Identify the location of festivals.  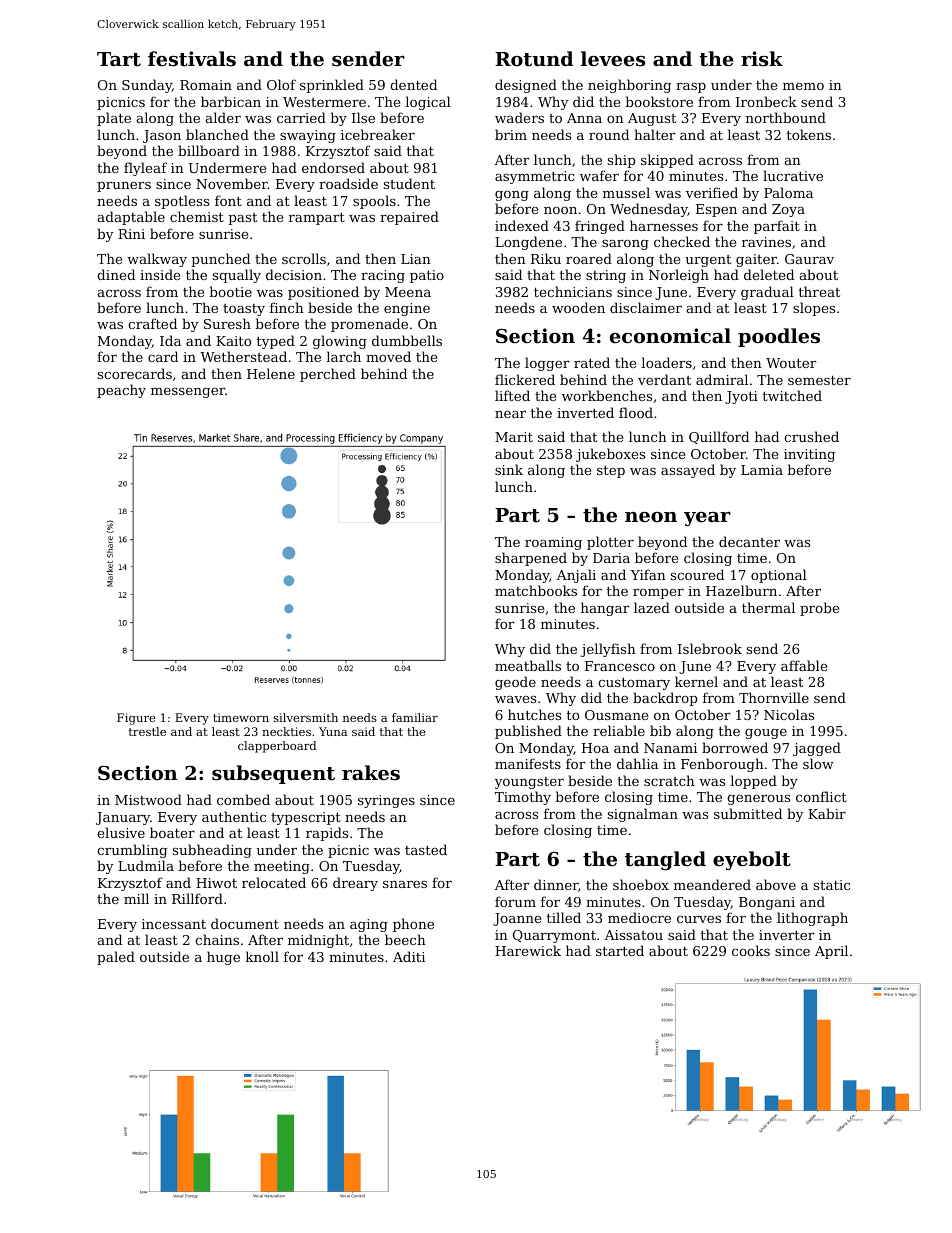
(192, 59).
